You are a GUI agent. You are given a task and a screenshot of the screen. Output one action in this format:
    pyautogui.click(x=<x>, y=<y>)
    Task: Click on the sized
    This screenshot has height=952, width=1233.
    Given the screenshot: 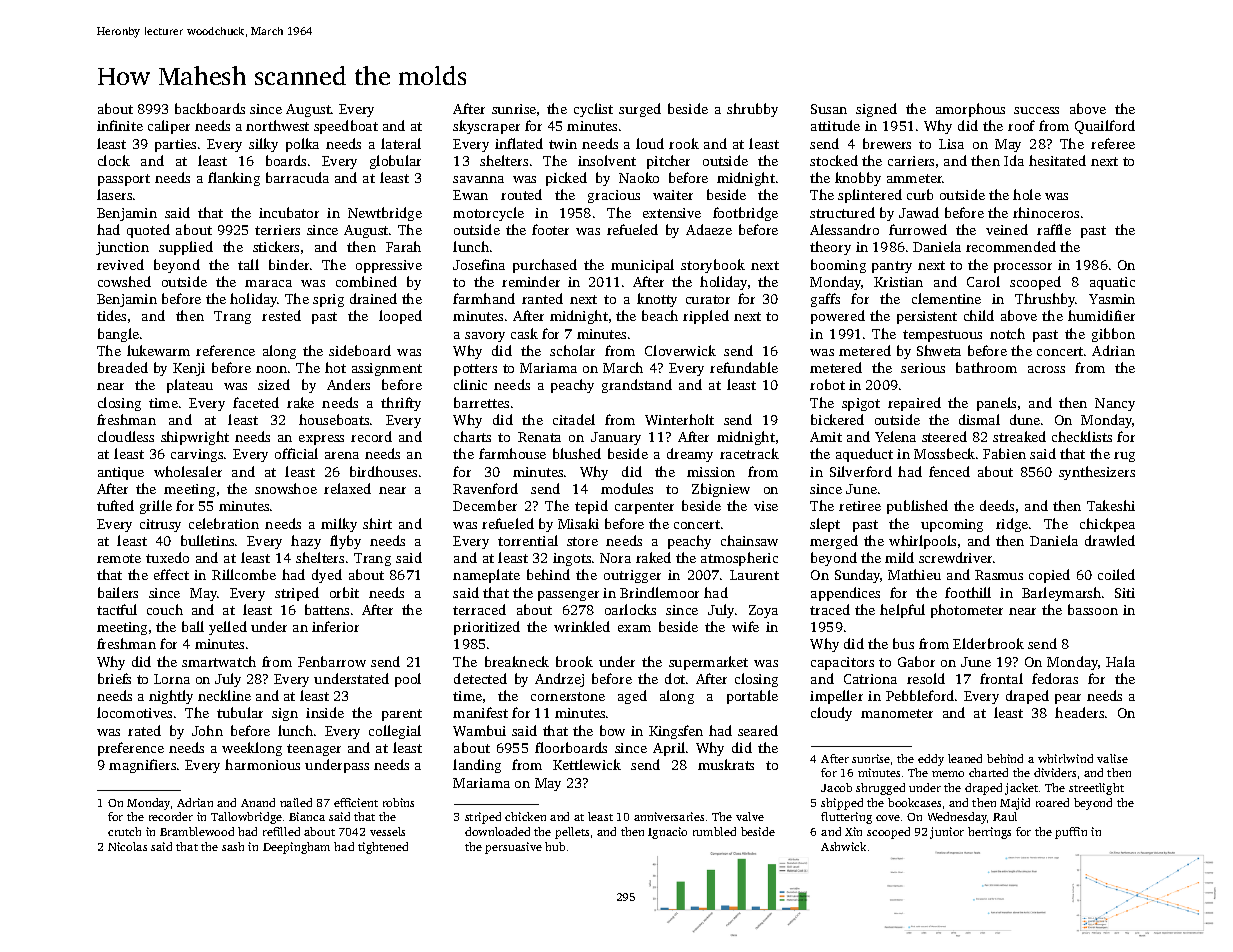 What is the action you would take?
    pyautogui.click(x=274, y=384)
